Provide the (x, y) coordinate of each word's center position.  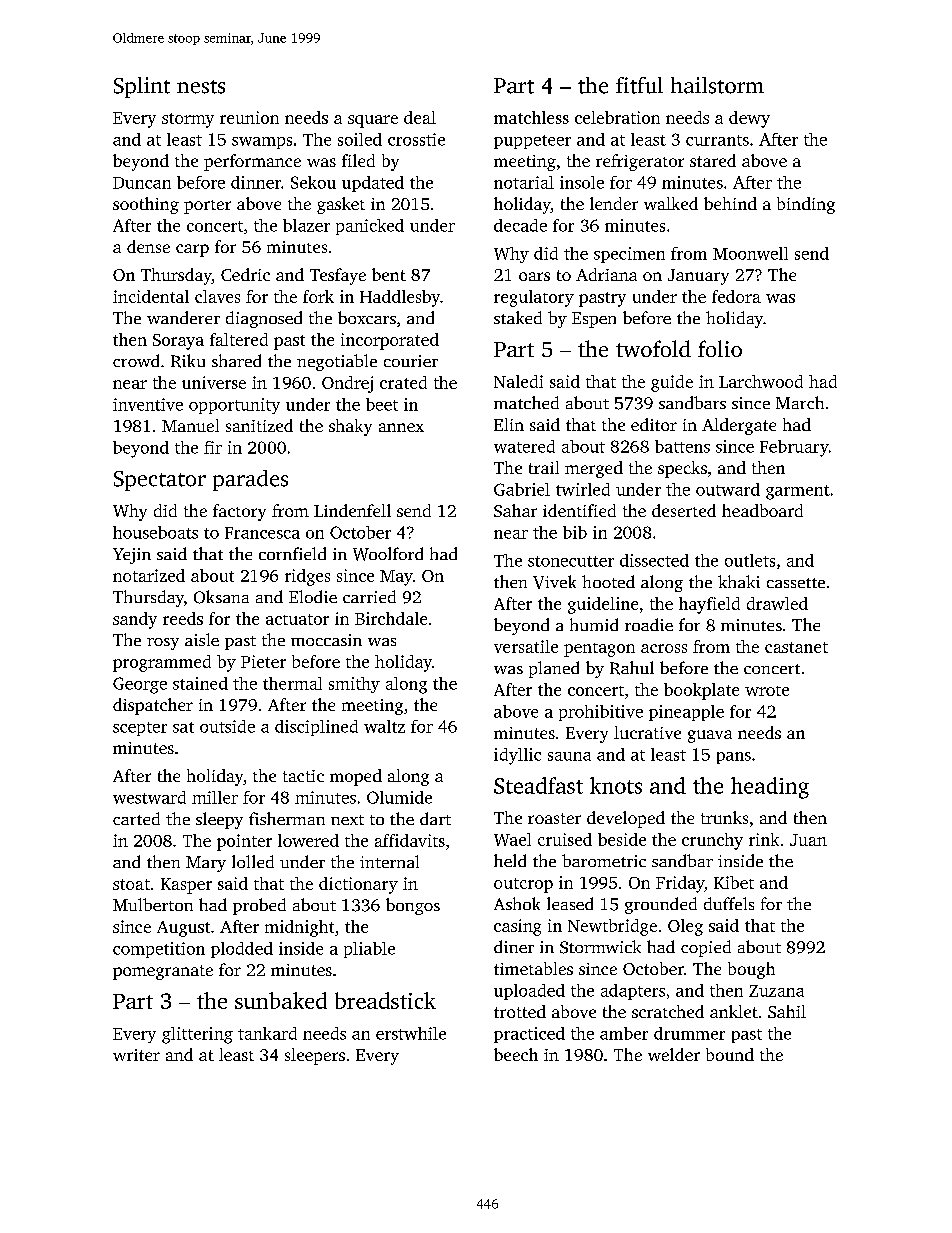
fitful (639, 85)
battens (682, 446)
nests (201, 87)
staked (518, 317)
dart (435, 818)
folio (720, 348)
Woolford (388, 554)
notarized (149, 575)
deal (420, 117)
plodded (242, 950)
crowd (136, 360)
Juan (808, 840)
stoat (131, 884)
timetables (533, 968)
